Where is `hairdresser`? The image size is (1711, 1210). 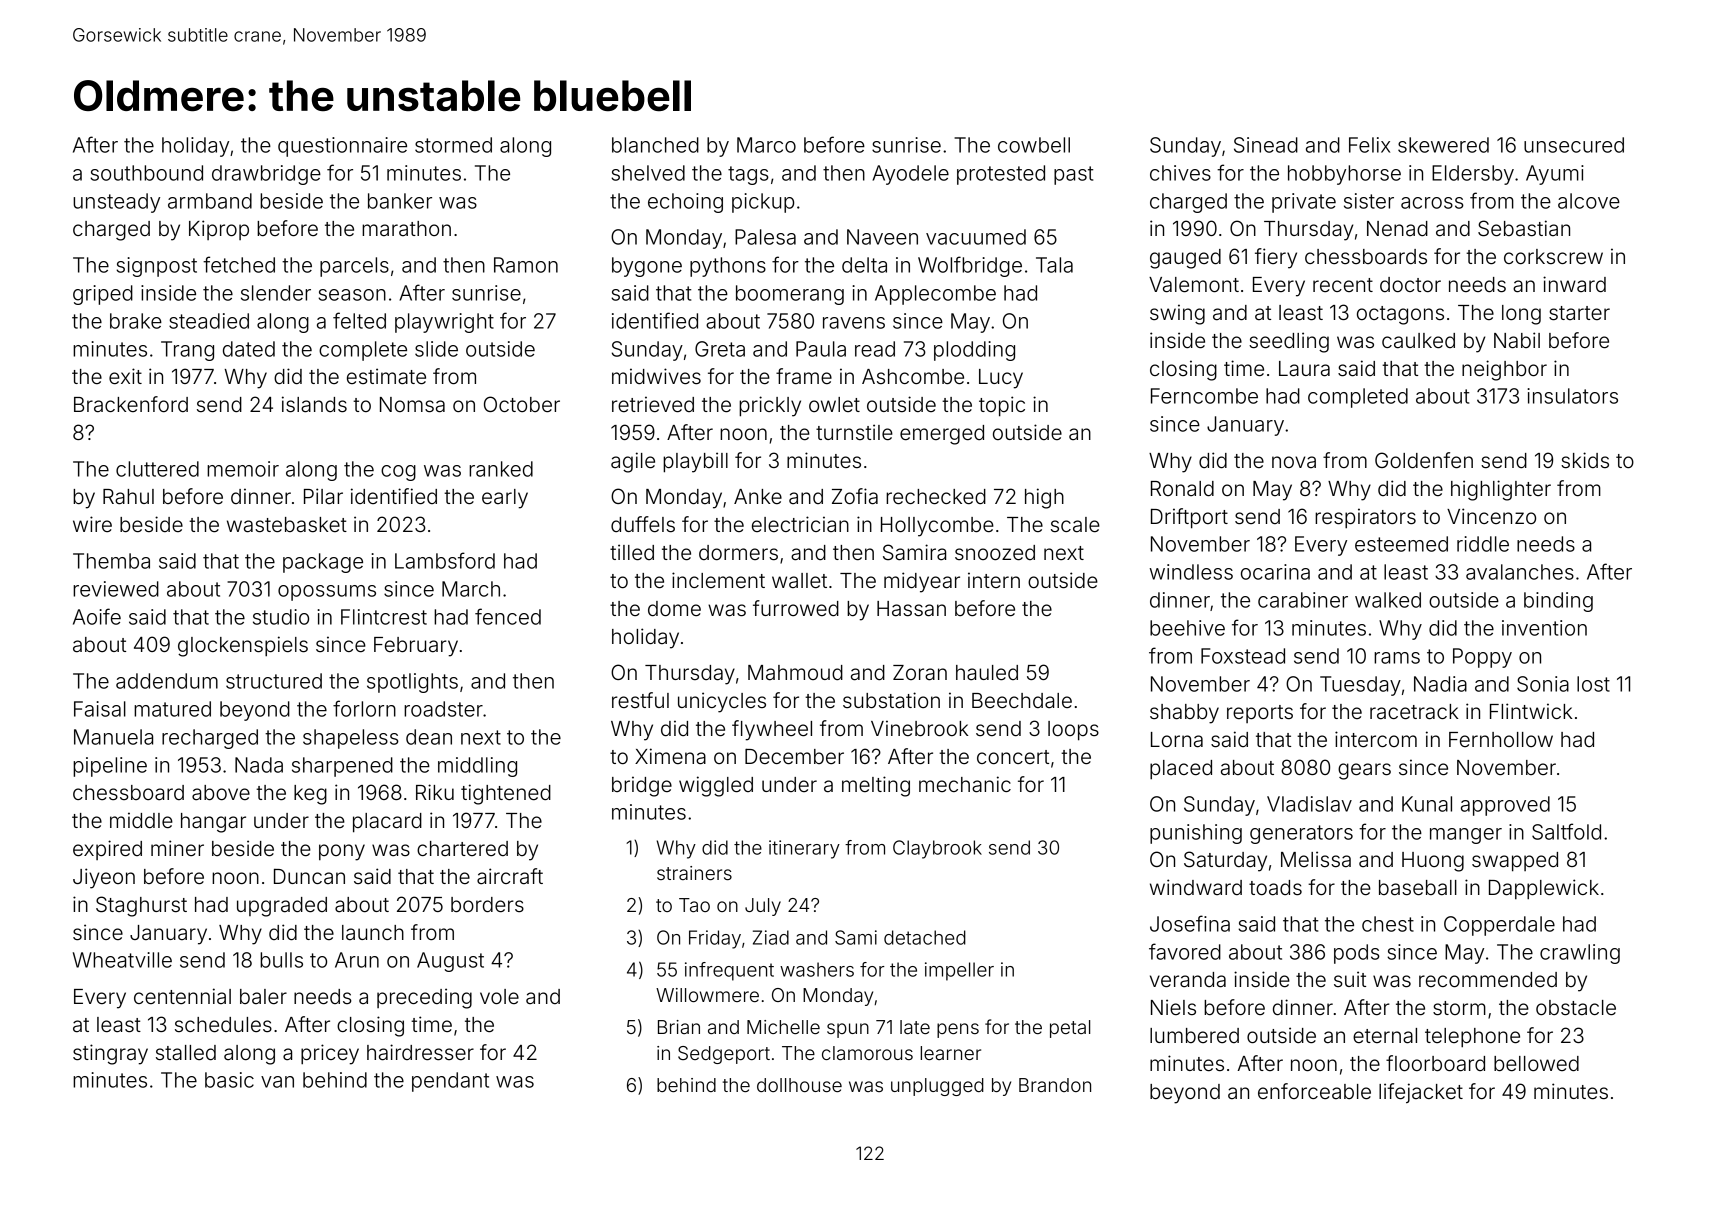 hairdresser is located at coordinates (420, 1052).
